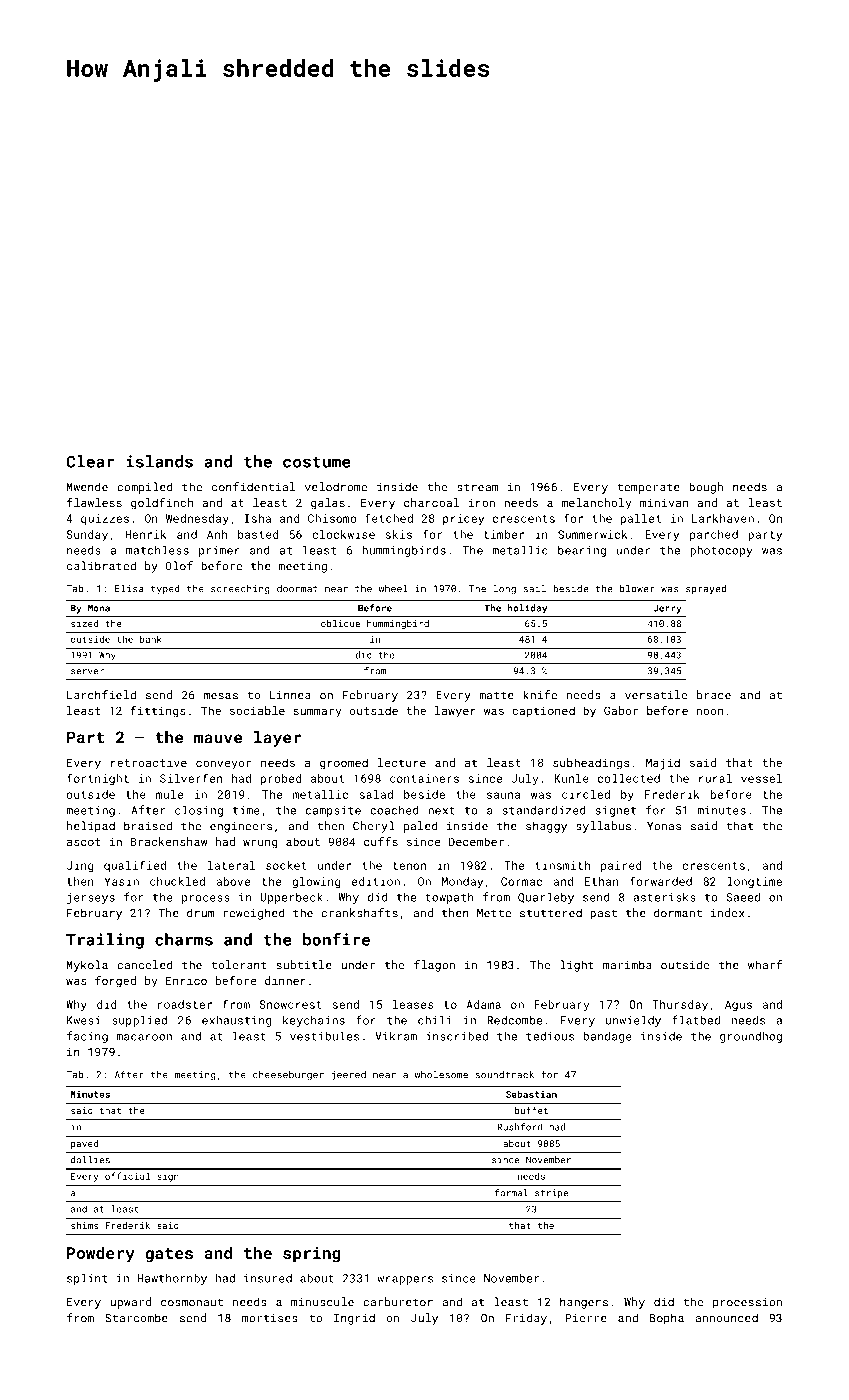  Describe the element at coordinates (706, 488) in the screenshot. I see `bough` at that location.
